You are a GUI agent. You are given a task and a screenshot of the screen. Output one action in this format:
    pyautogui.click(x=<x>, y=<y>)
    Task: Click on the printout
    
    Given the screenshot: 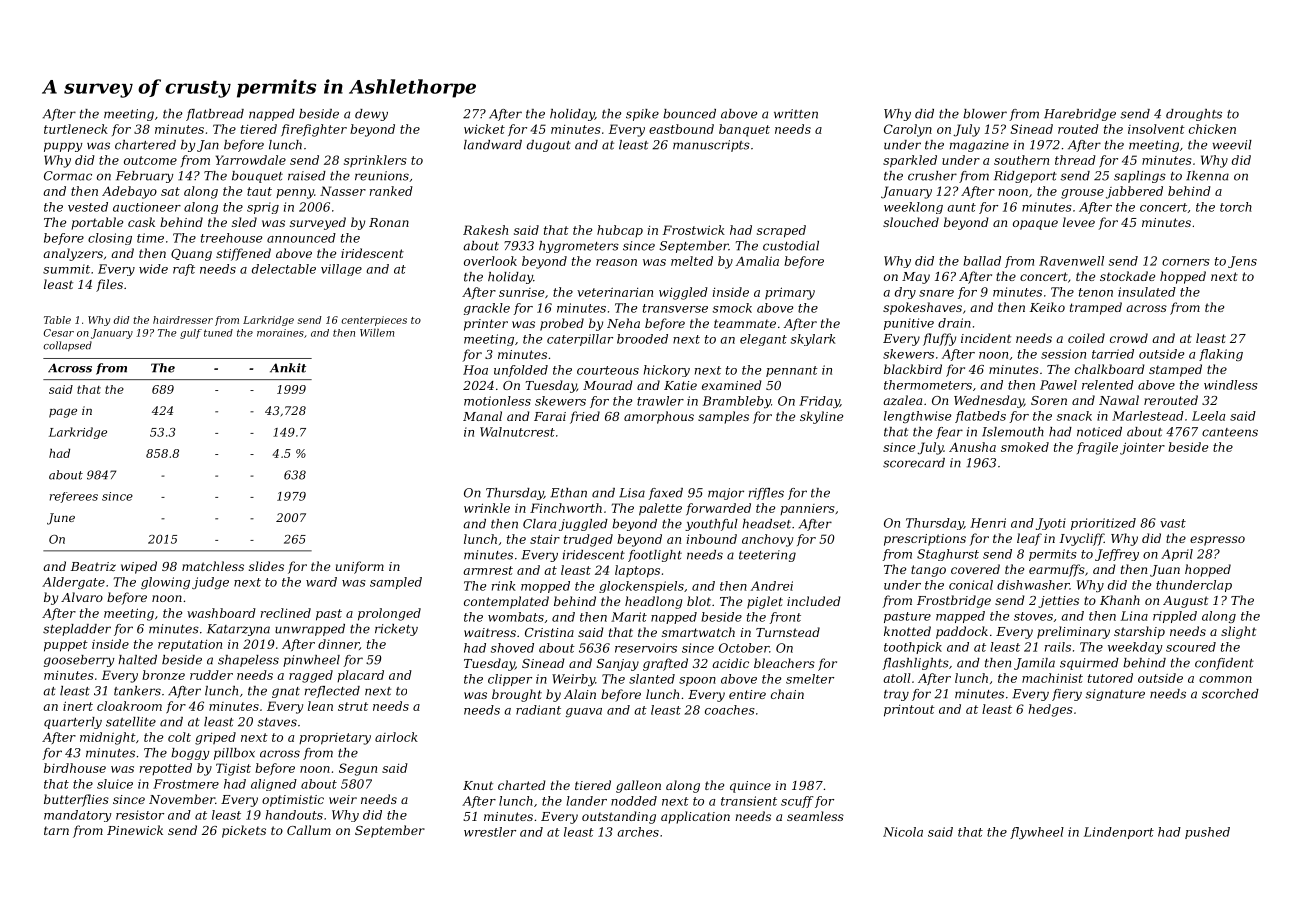 What is the action you would take?
    pyautogui.click(x=909, y=711)
